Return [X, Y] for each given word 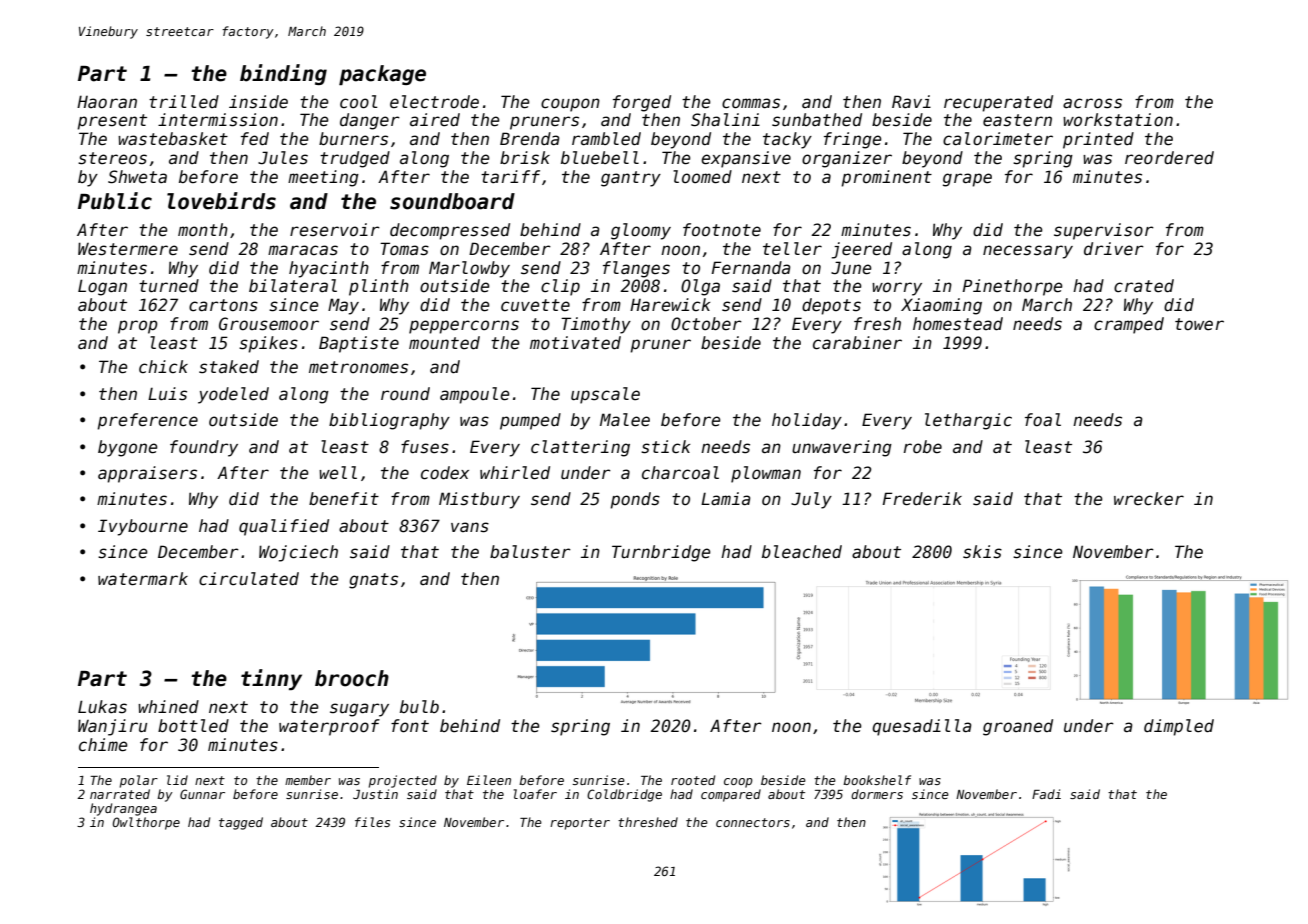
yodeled [233, 395]
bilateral [293, 286]
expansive [746, 159]
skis [982, 552]
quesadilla [922, 727]
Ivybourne [143, 527]
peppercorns [464, 327]
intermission [218, 120]
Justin [375, 794]
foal [1043, 420]
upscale [605, 395]
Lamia [726, 499]
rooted [693, 780]
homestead [958, 324]
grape [967, 180]
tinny [271, 679]
